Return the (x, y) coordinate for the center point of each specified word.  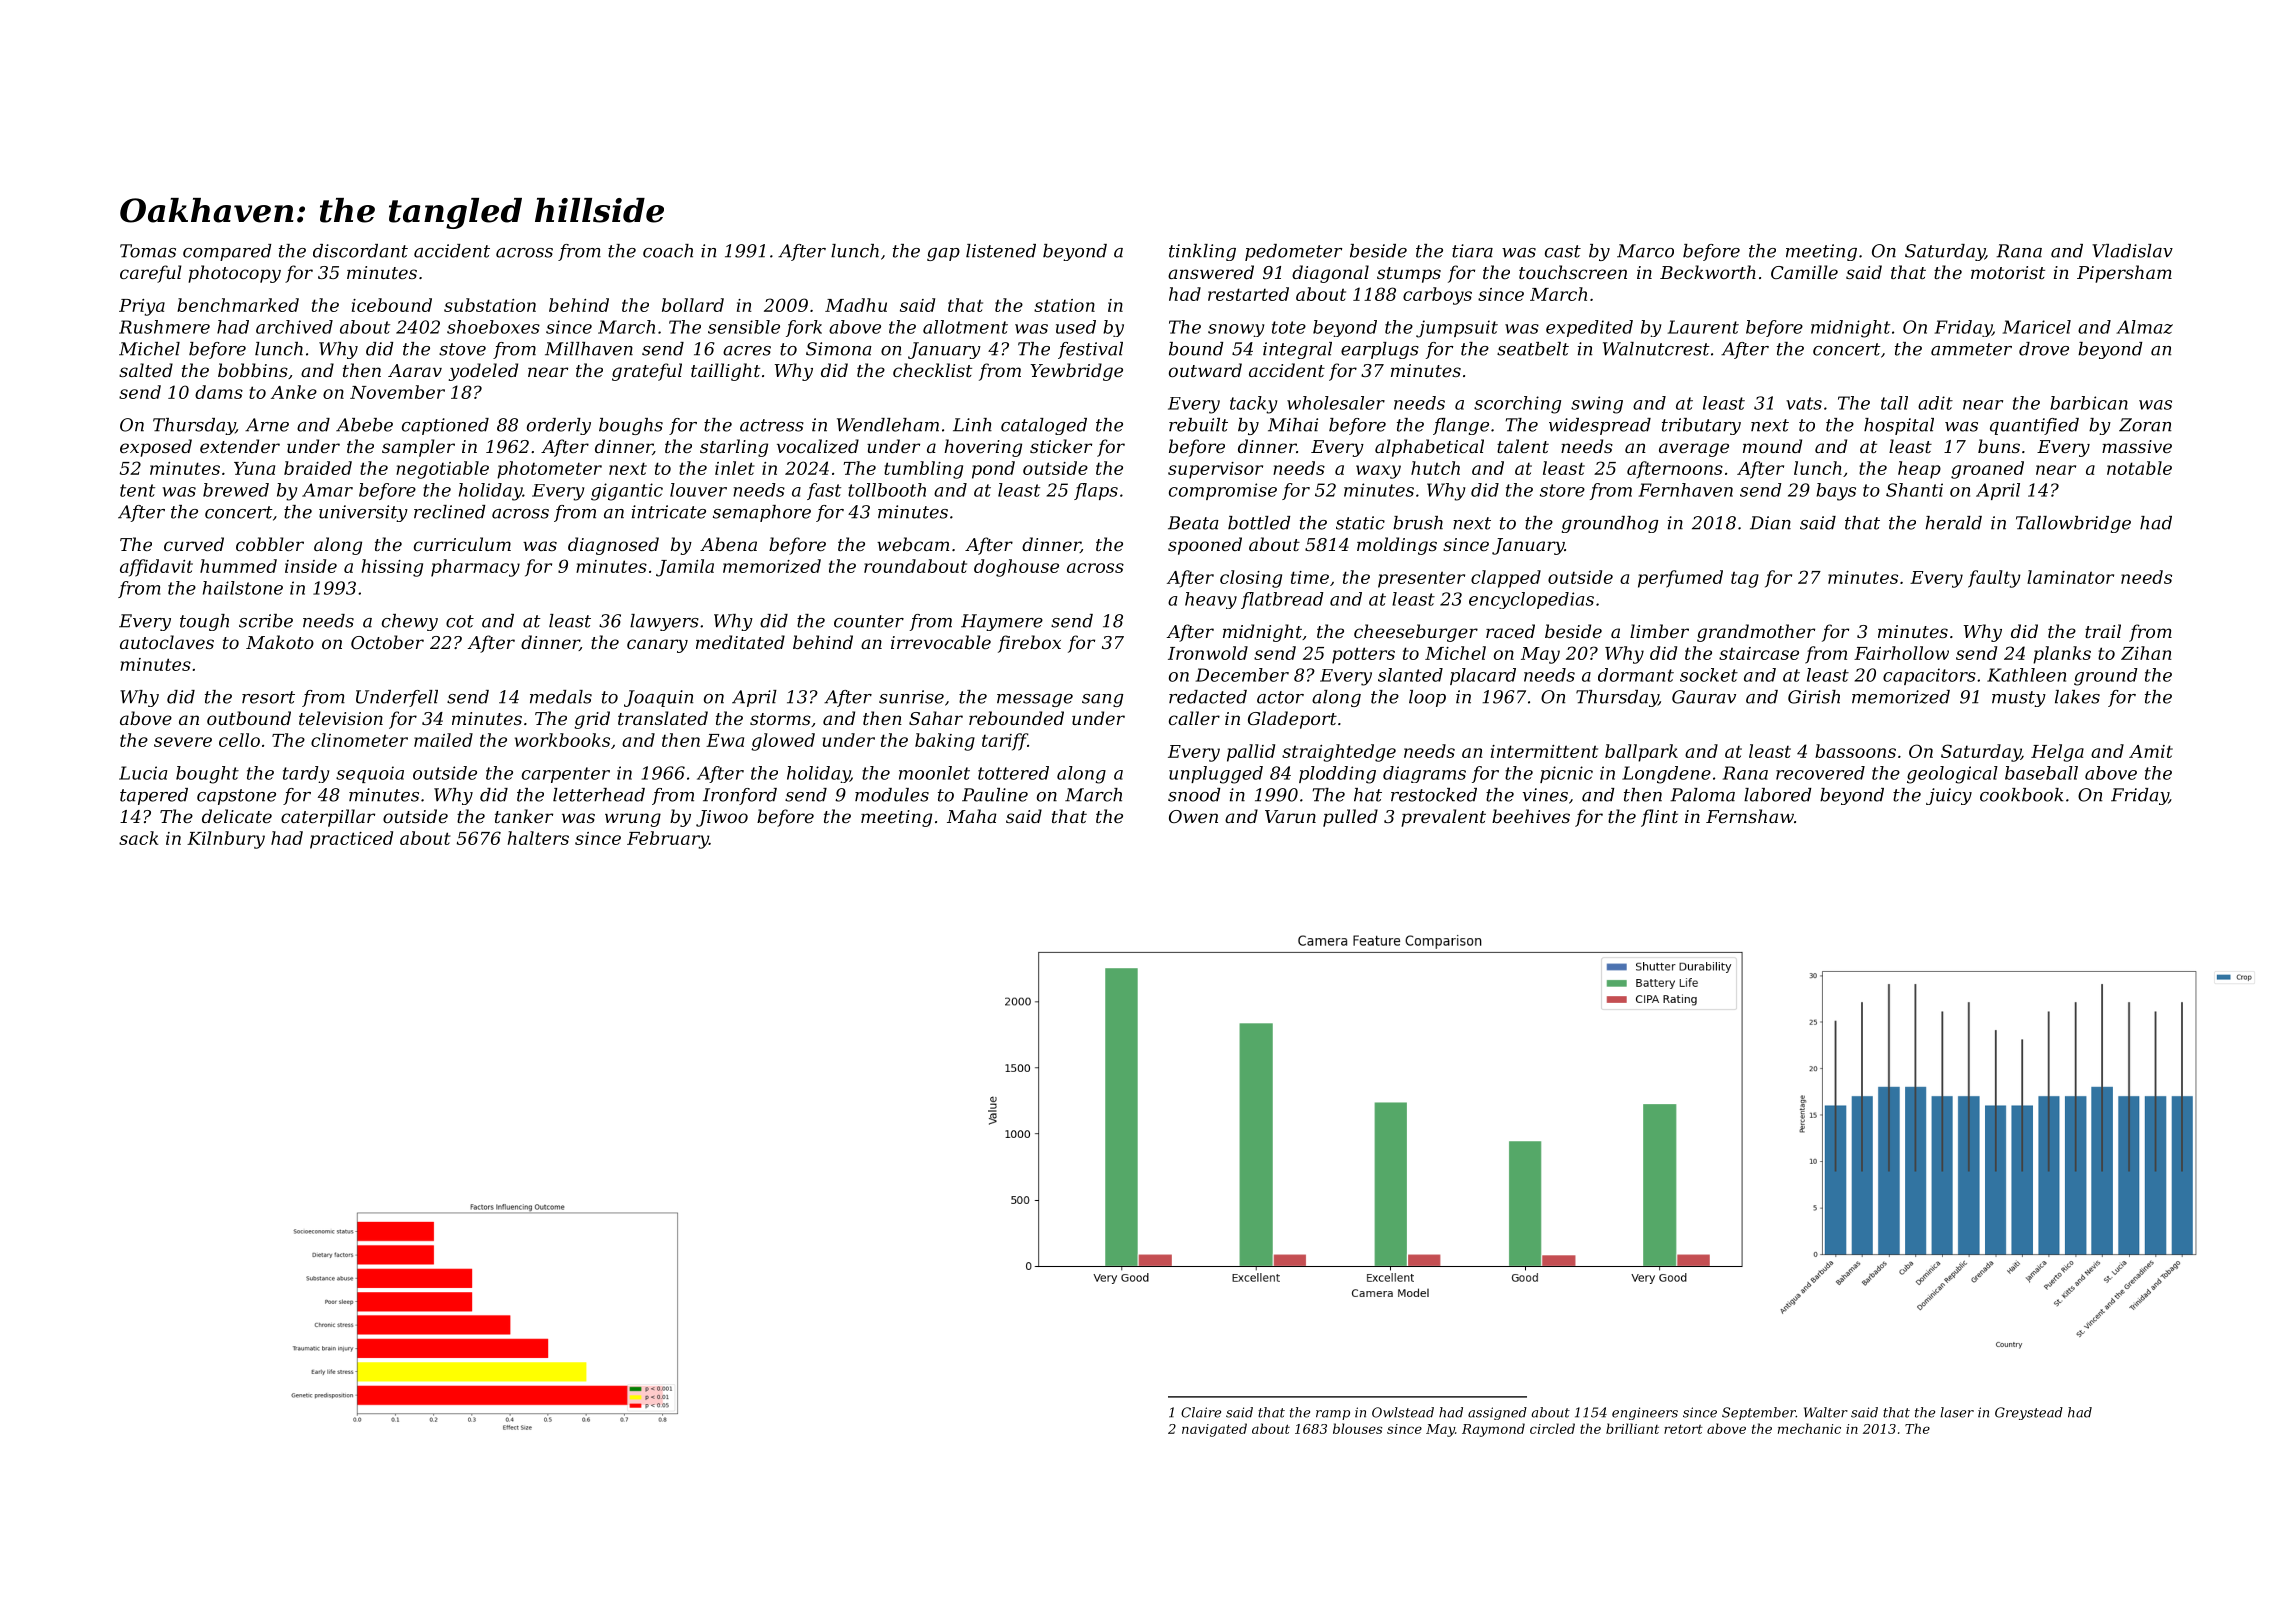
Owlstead (1403, 1412)
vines (1545, 795)
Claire (1201, 1412)
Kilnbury (226, 840)
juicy (1949, 796)
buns (1999, 446)
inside (311, 566)
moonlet (934, 773)
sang (1102, 700)
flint (1659, 818)
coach (668, 251)
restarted (1248, 294)
